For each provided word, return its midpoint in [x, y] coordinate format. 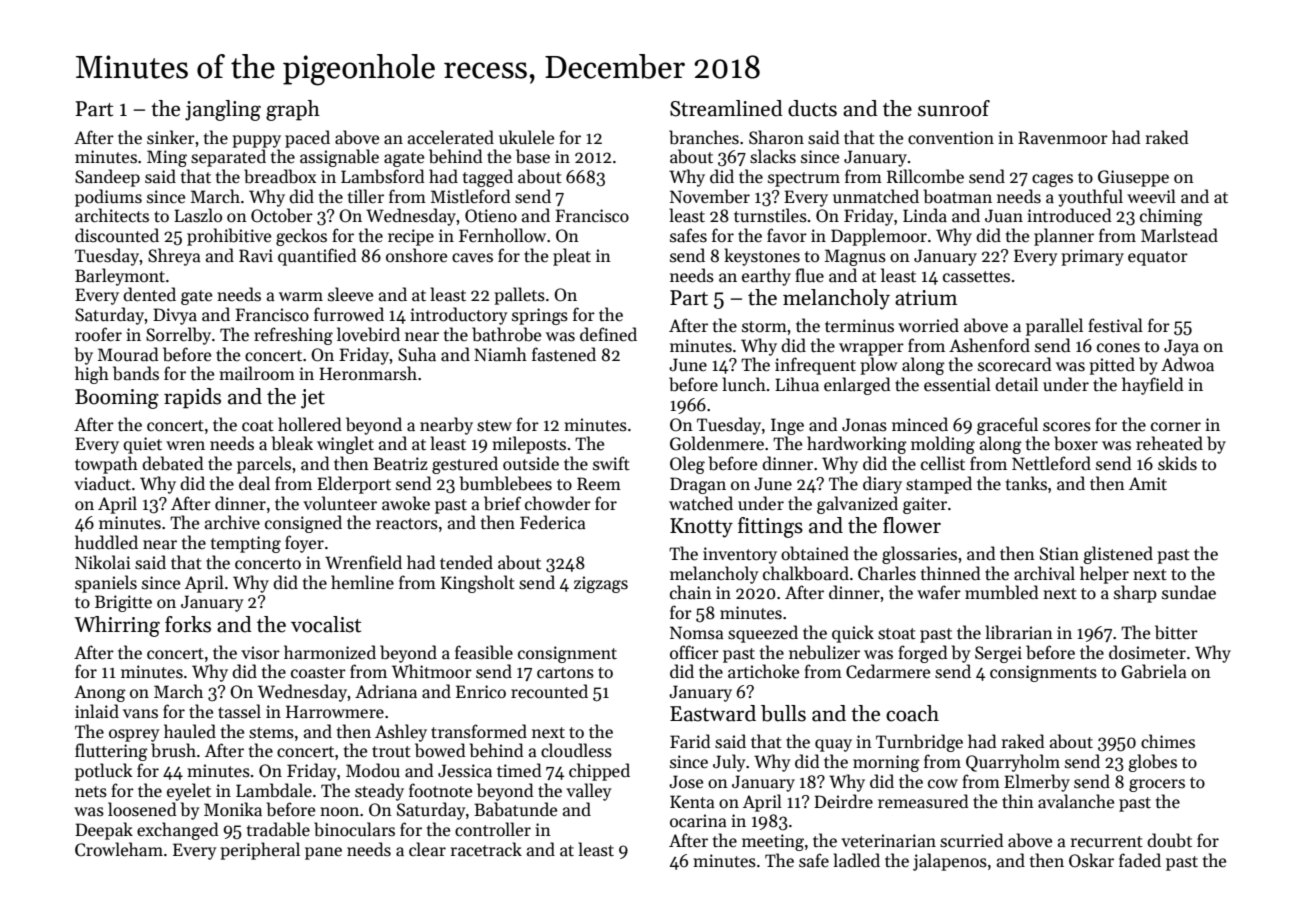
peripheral [260, 851]
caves [472, 258]
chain [691, 592]
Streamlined [726, 108]
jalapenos [950, 862]
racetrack [486, 849]
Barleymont [120, 277]
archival [1044, 573]
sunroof [954, 108]
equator [1158, 258]
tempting [246, 544]
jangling [223, 110]
